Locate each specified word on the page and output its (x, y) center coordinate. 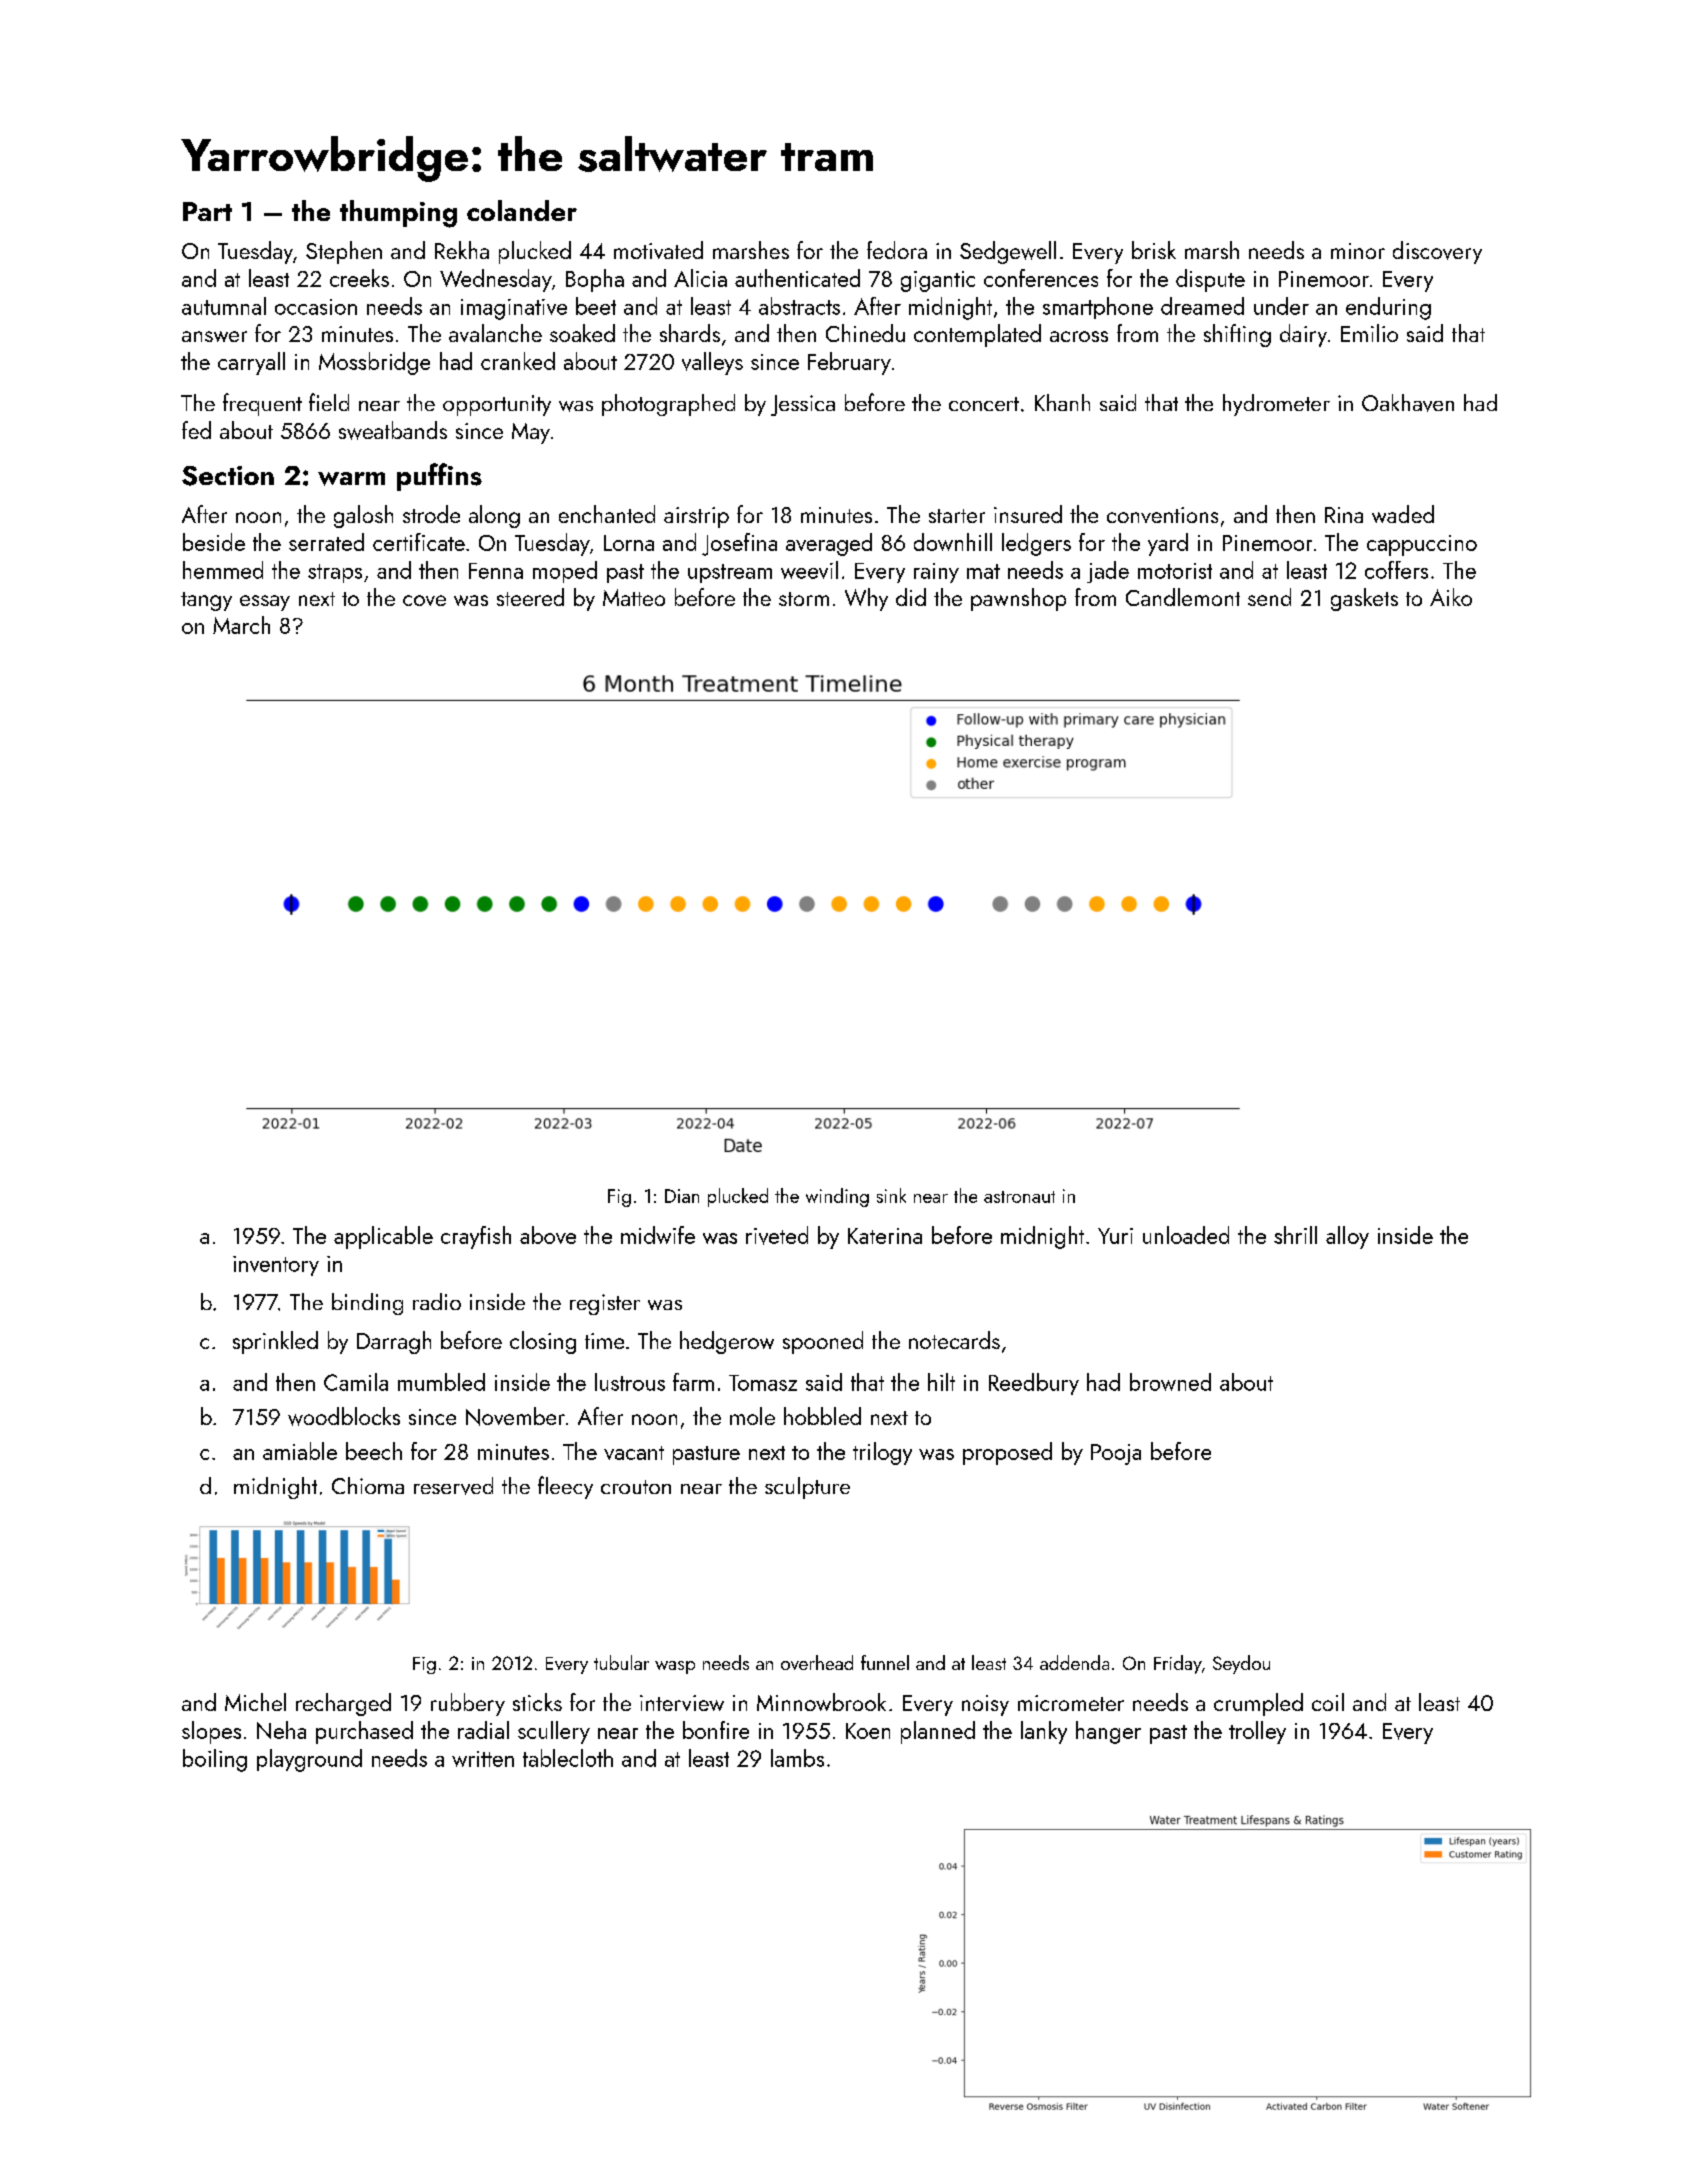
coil (1328, 1702)
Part (207, 211)
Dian (682, 1196)
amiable (300, 1451)
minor (1358, 251)
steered (530, 597)
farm (693, 1382)
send (1269, 597)
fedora (897, 250)
